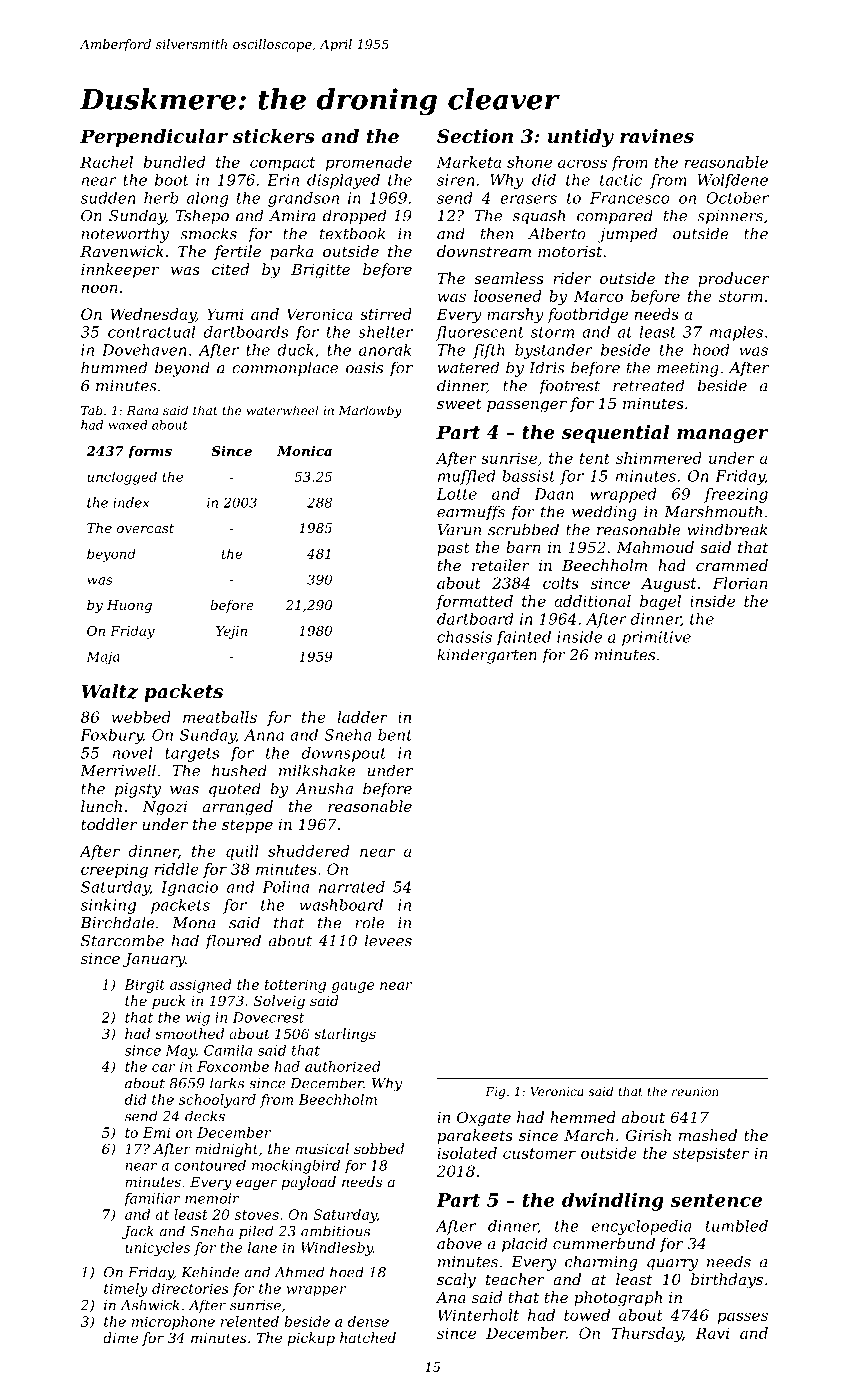 This screenshot has height=1400, width=849. Describe the element at coordinates (247, 826) in the screenshot. I see `steppe` at that location.
